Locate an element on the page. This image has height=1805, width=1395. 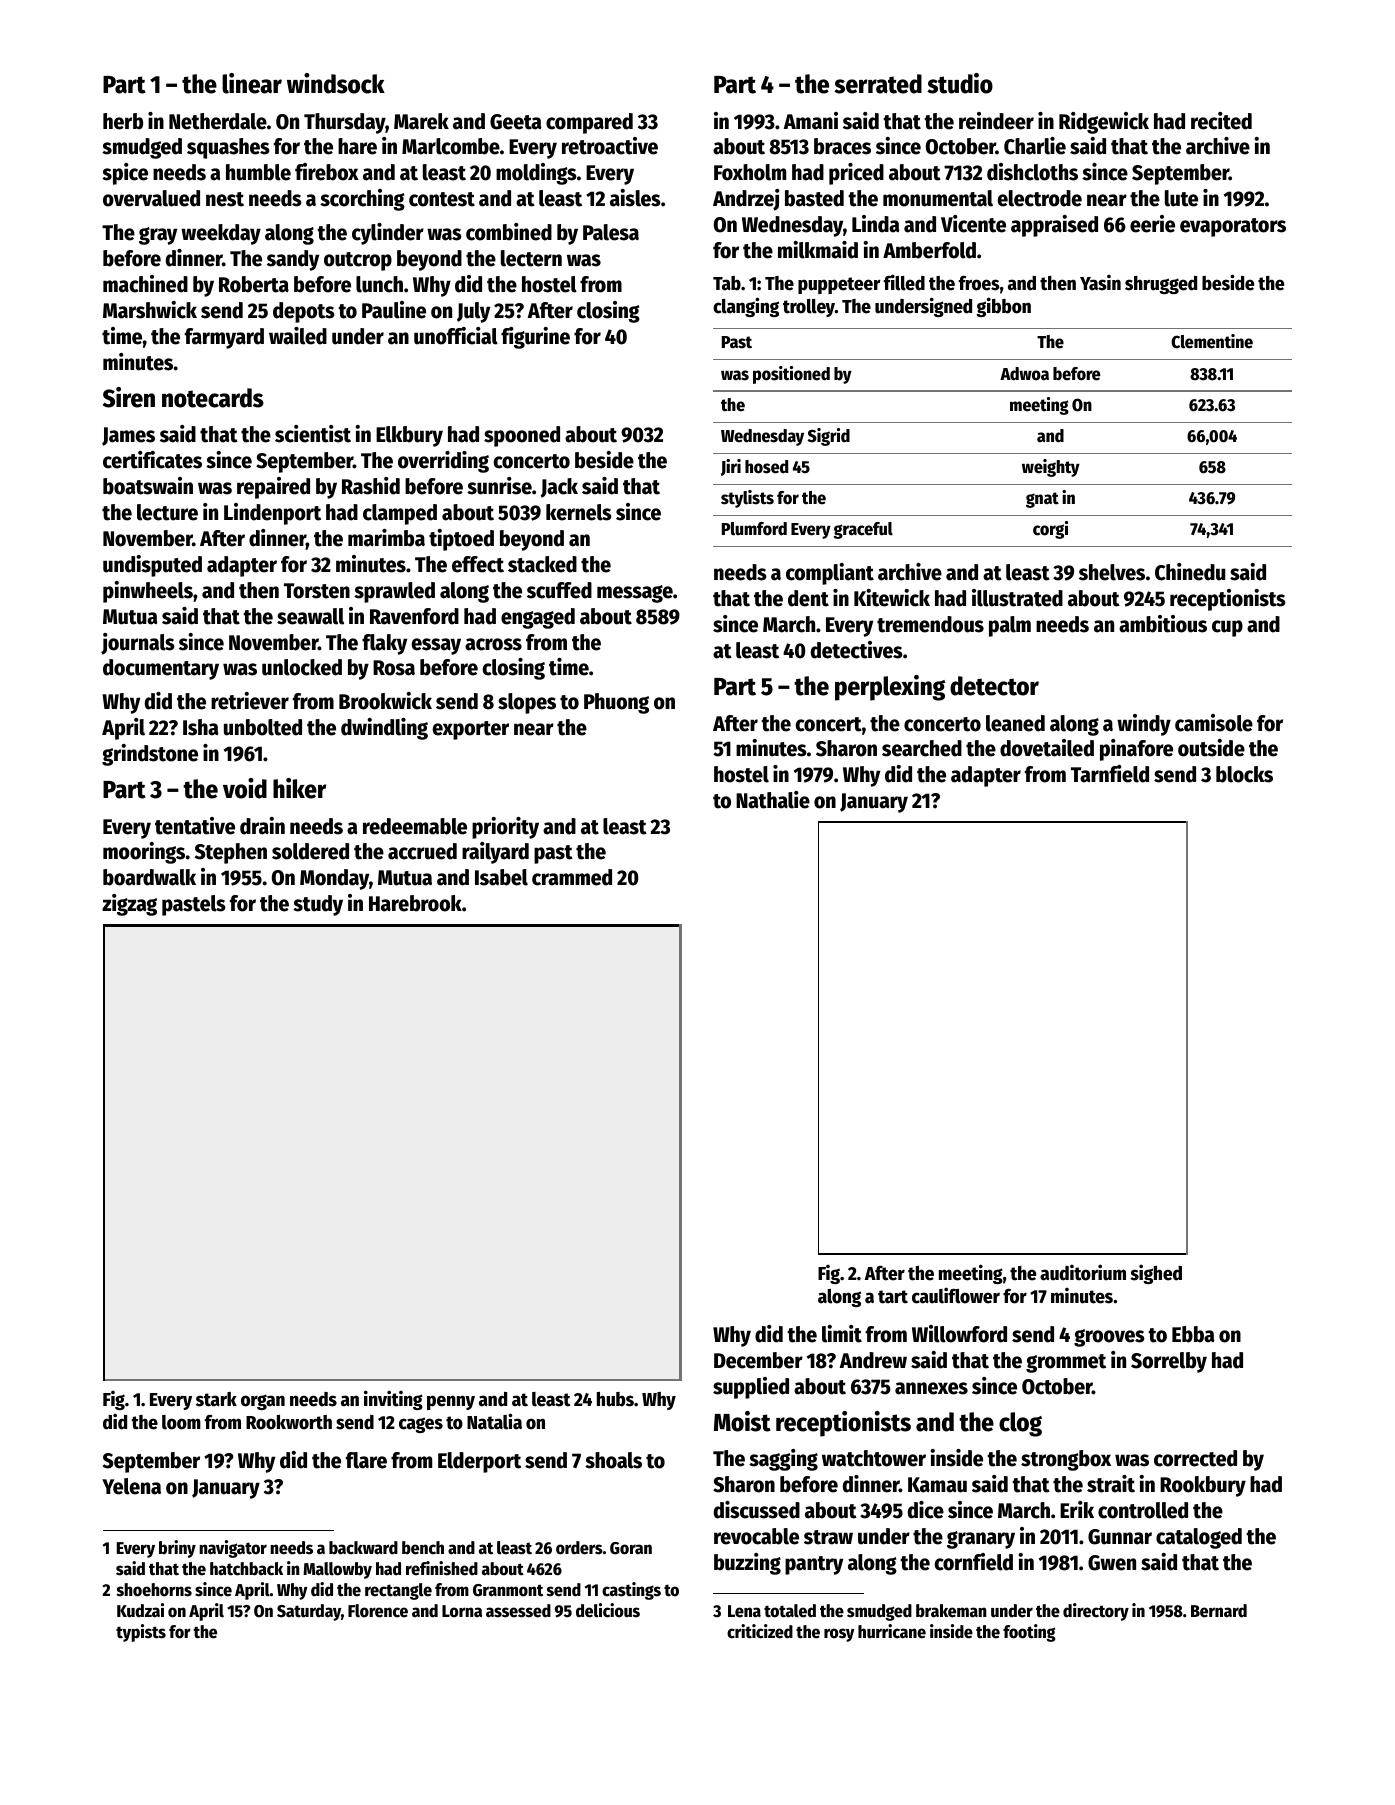
loom is located at coordinates (181, 1422).
